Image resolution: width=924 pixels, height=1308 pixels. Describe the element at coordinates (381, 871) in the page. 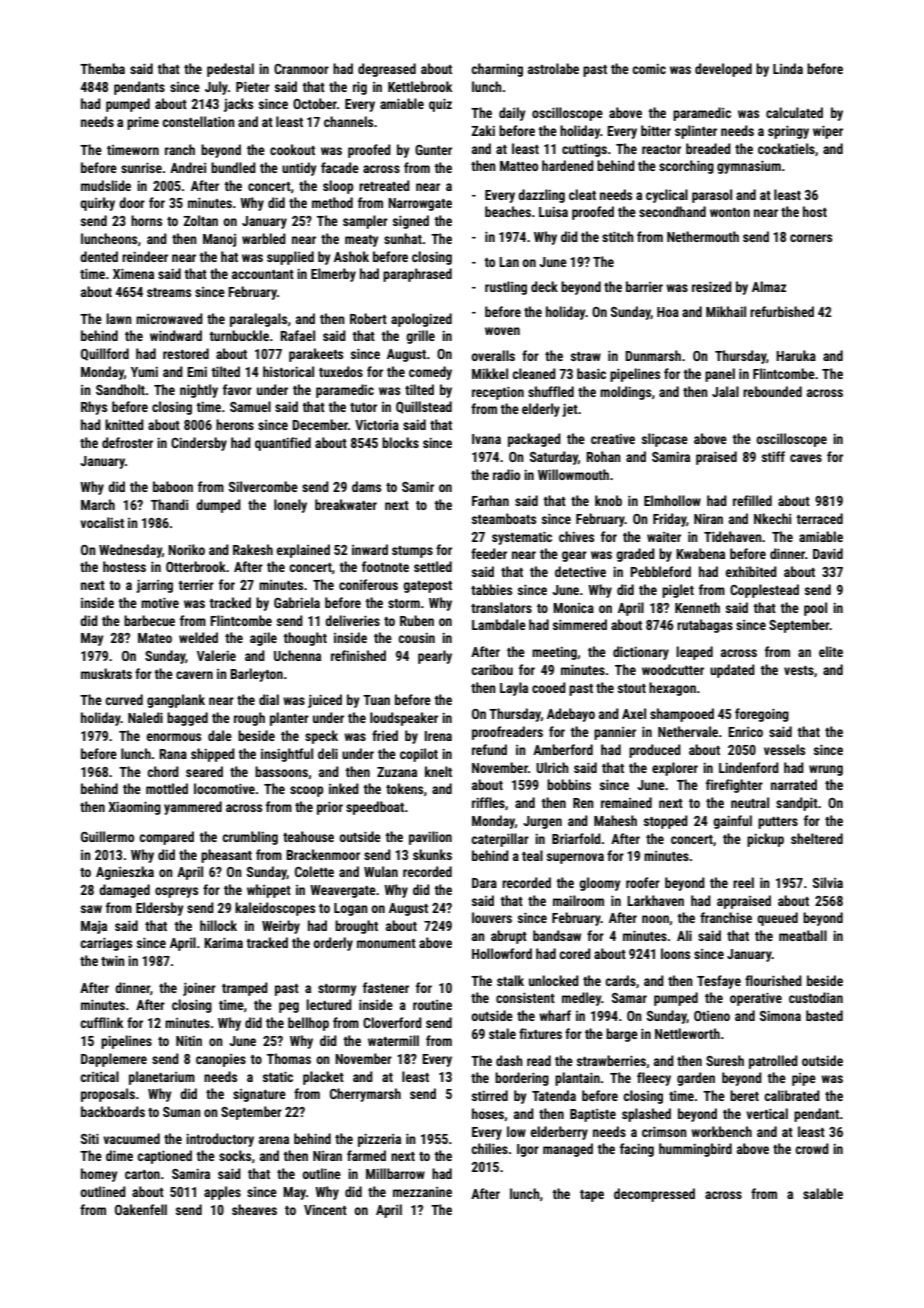

I see `Wulan` at that location.
